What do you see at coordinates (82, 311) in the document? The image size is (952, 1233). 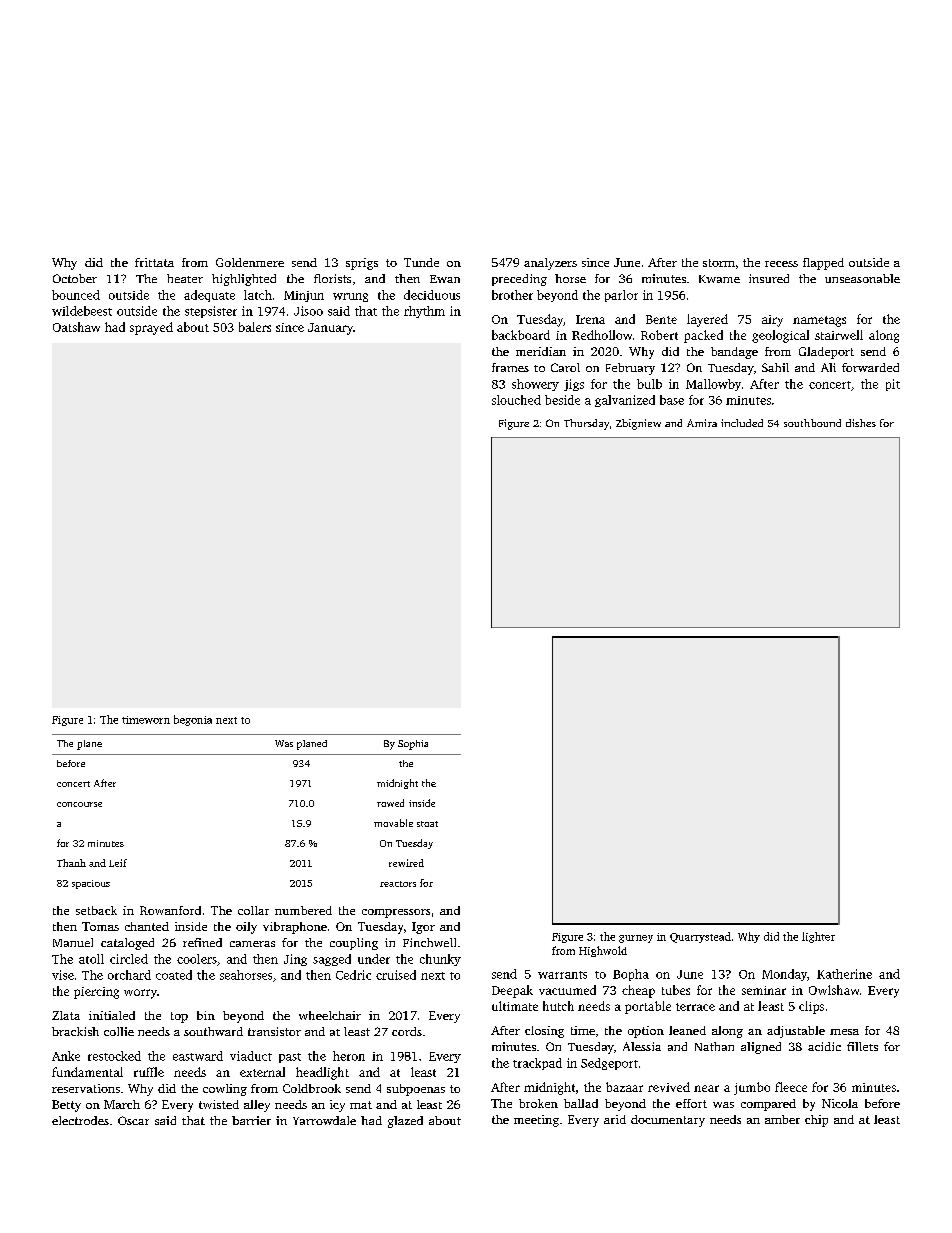 I see `wildebeest` at bounding box center [82, 311].
